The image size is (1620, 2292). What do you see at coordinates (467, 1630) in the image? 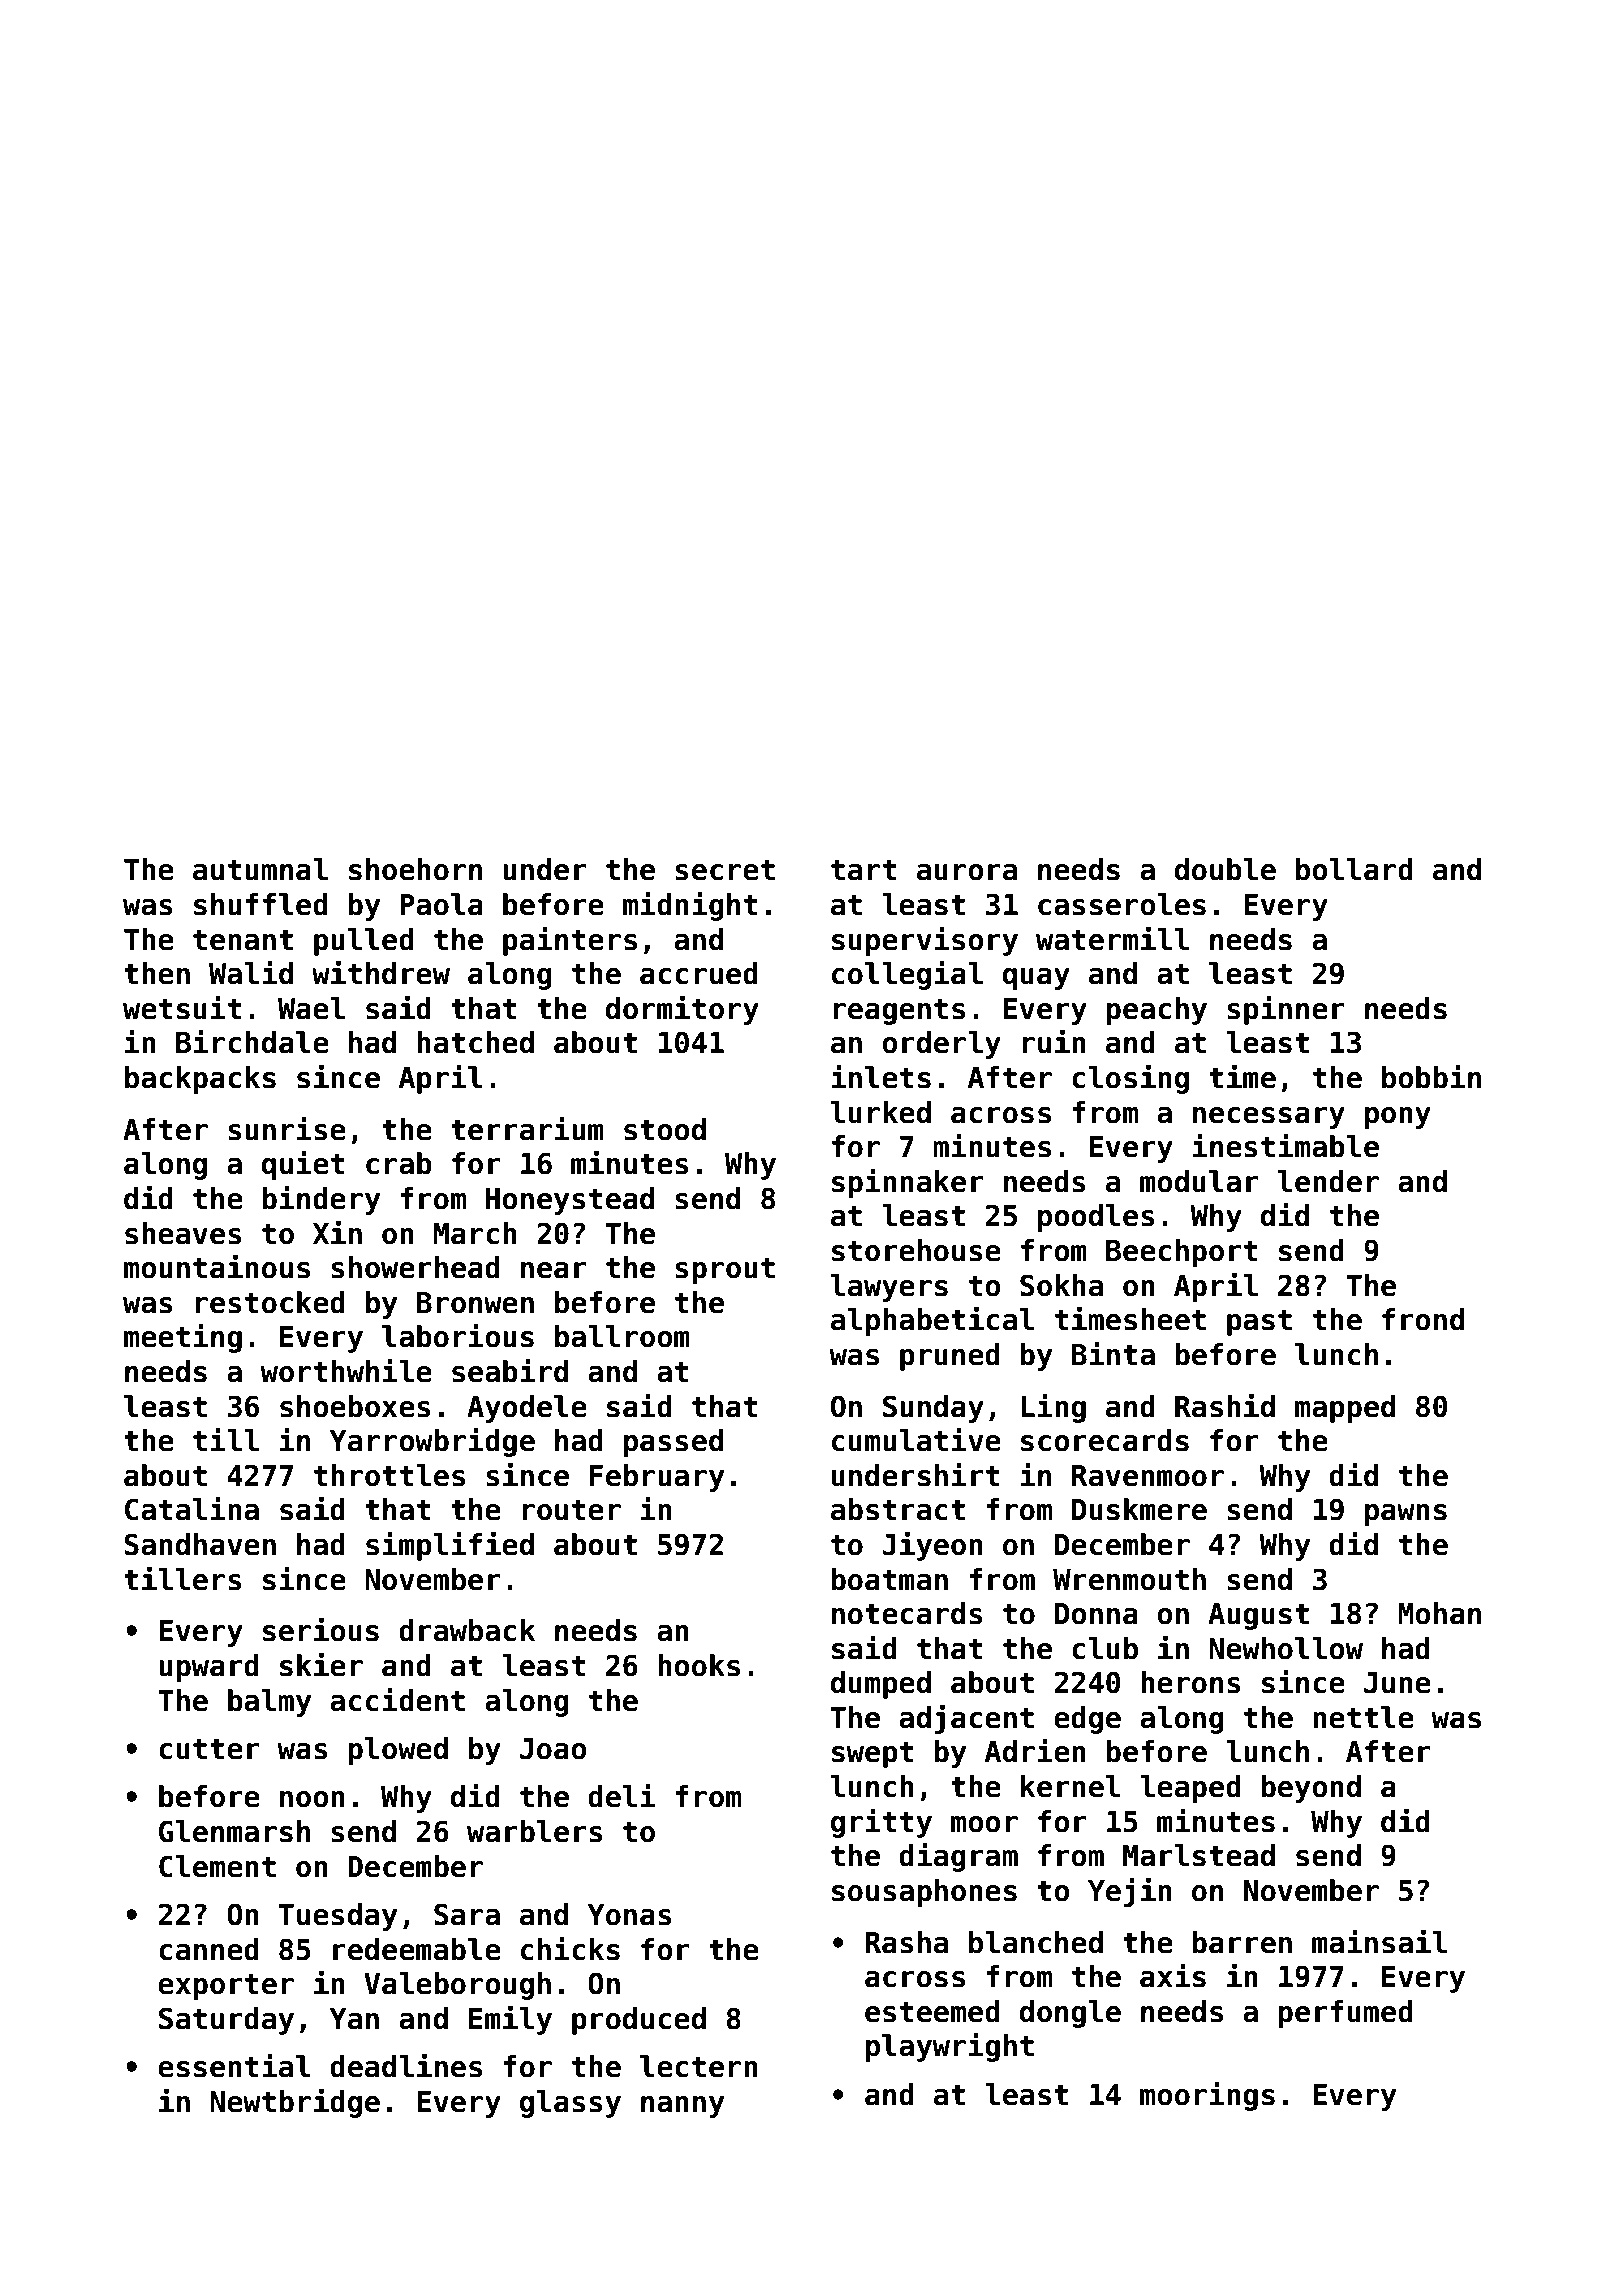
I see `drawback` at bounding box center [467, 1630].
